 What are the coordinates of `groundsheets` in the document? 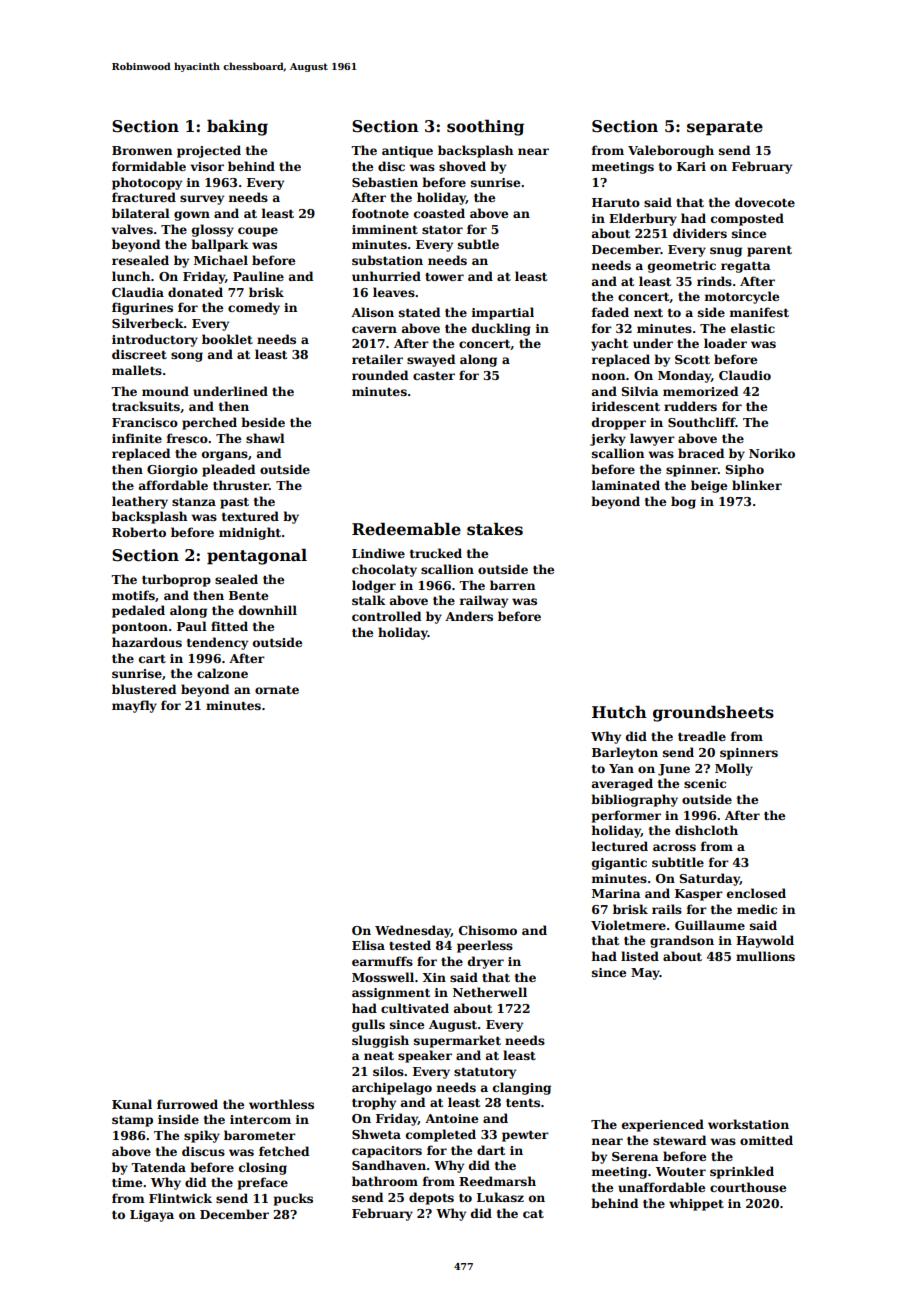 It's located at (713, 713).
